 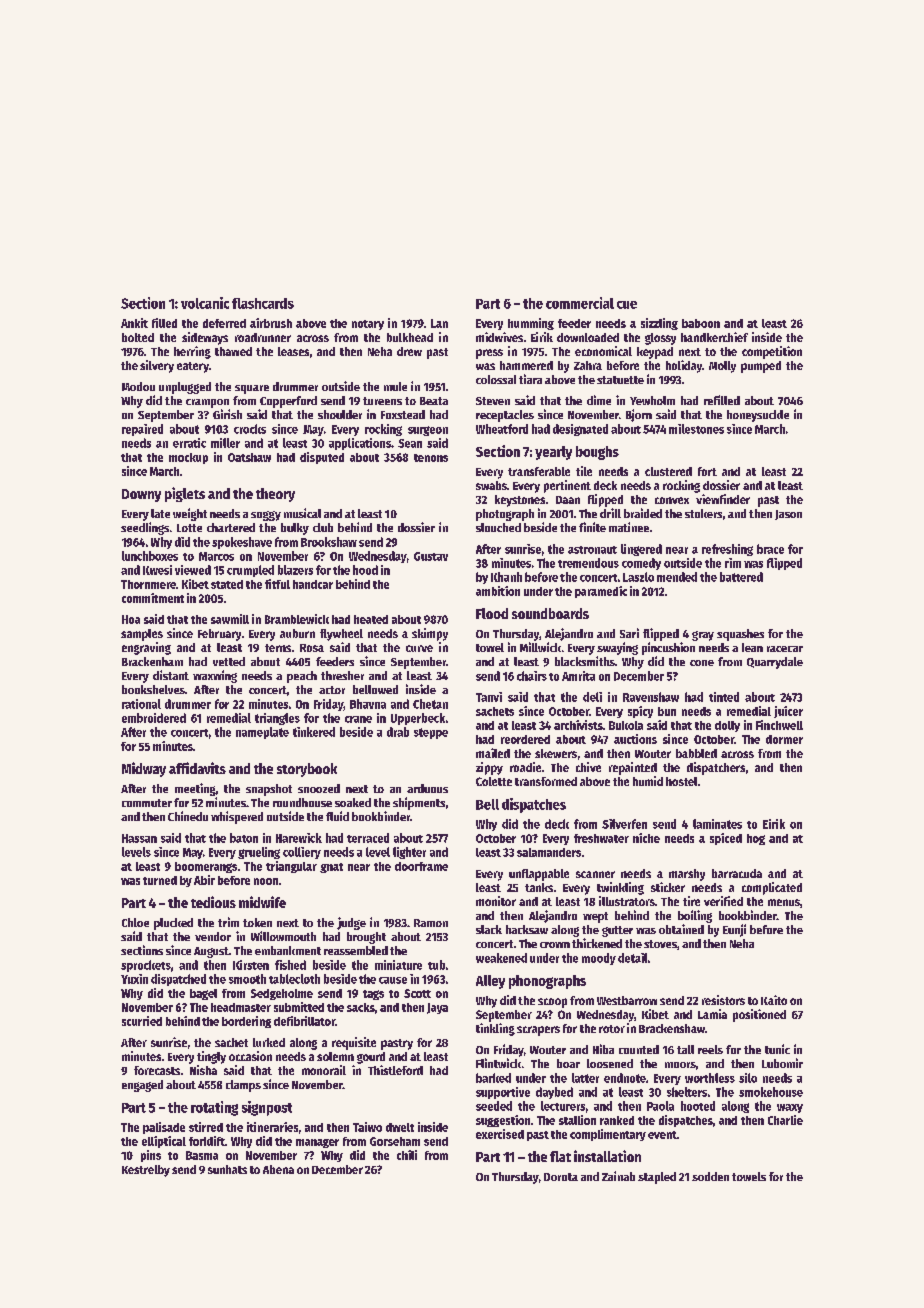 I want to click on lingered, so click(x=641, y=550).
